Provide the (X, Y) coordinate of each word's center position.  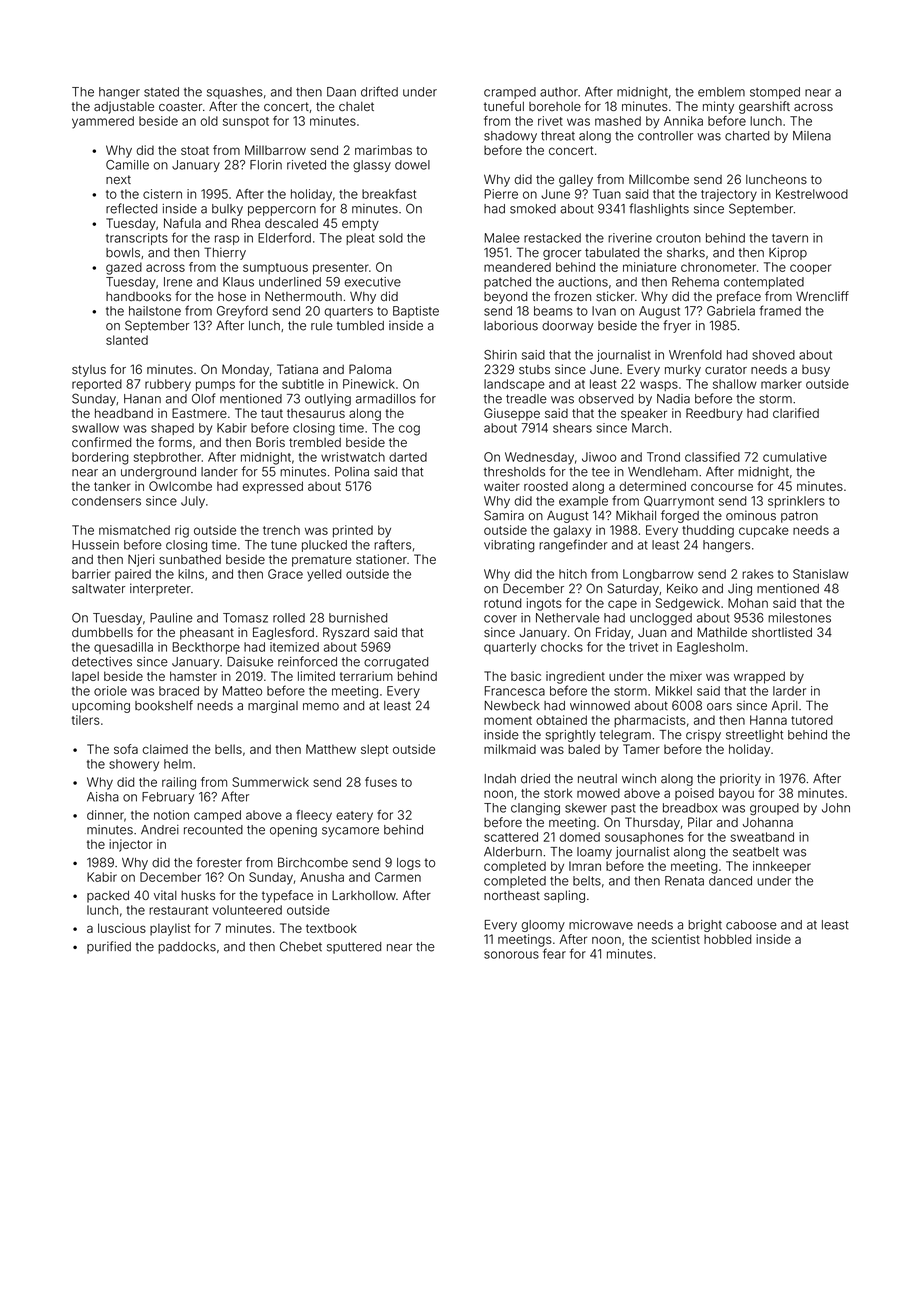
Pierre (501, 194)
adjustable (124, 107)
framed (780, 310)
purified (109, 947)
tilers (86, 720)
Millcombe (659, 179)
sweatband (762, 837)
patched (507, 283)
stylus (89, 371)
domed (579, 837)
